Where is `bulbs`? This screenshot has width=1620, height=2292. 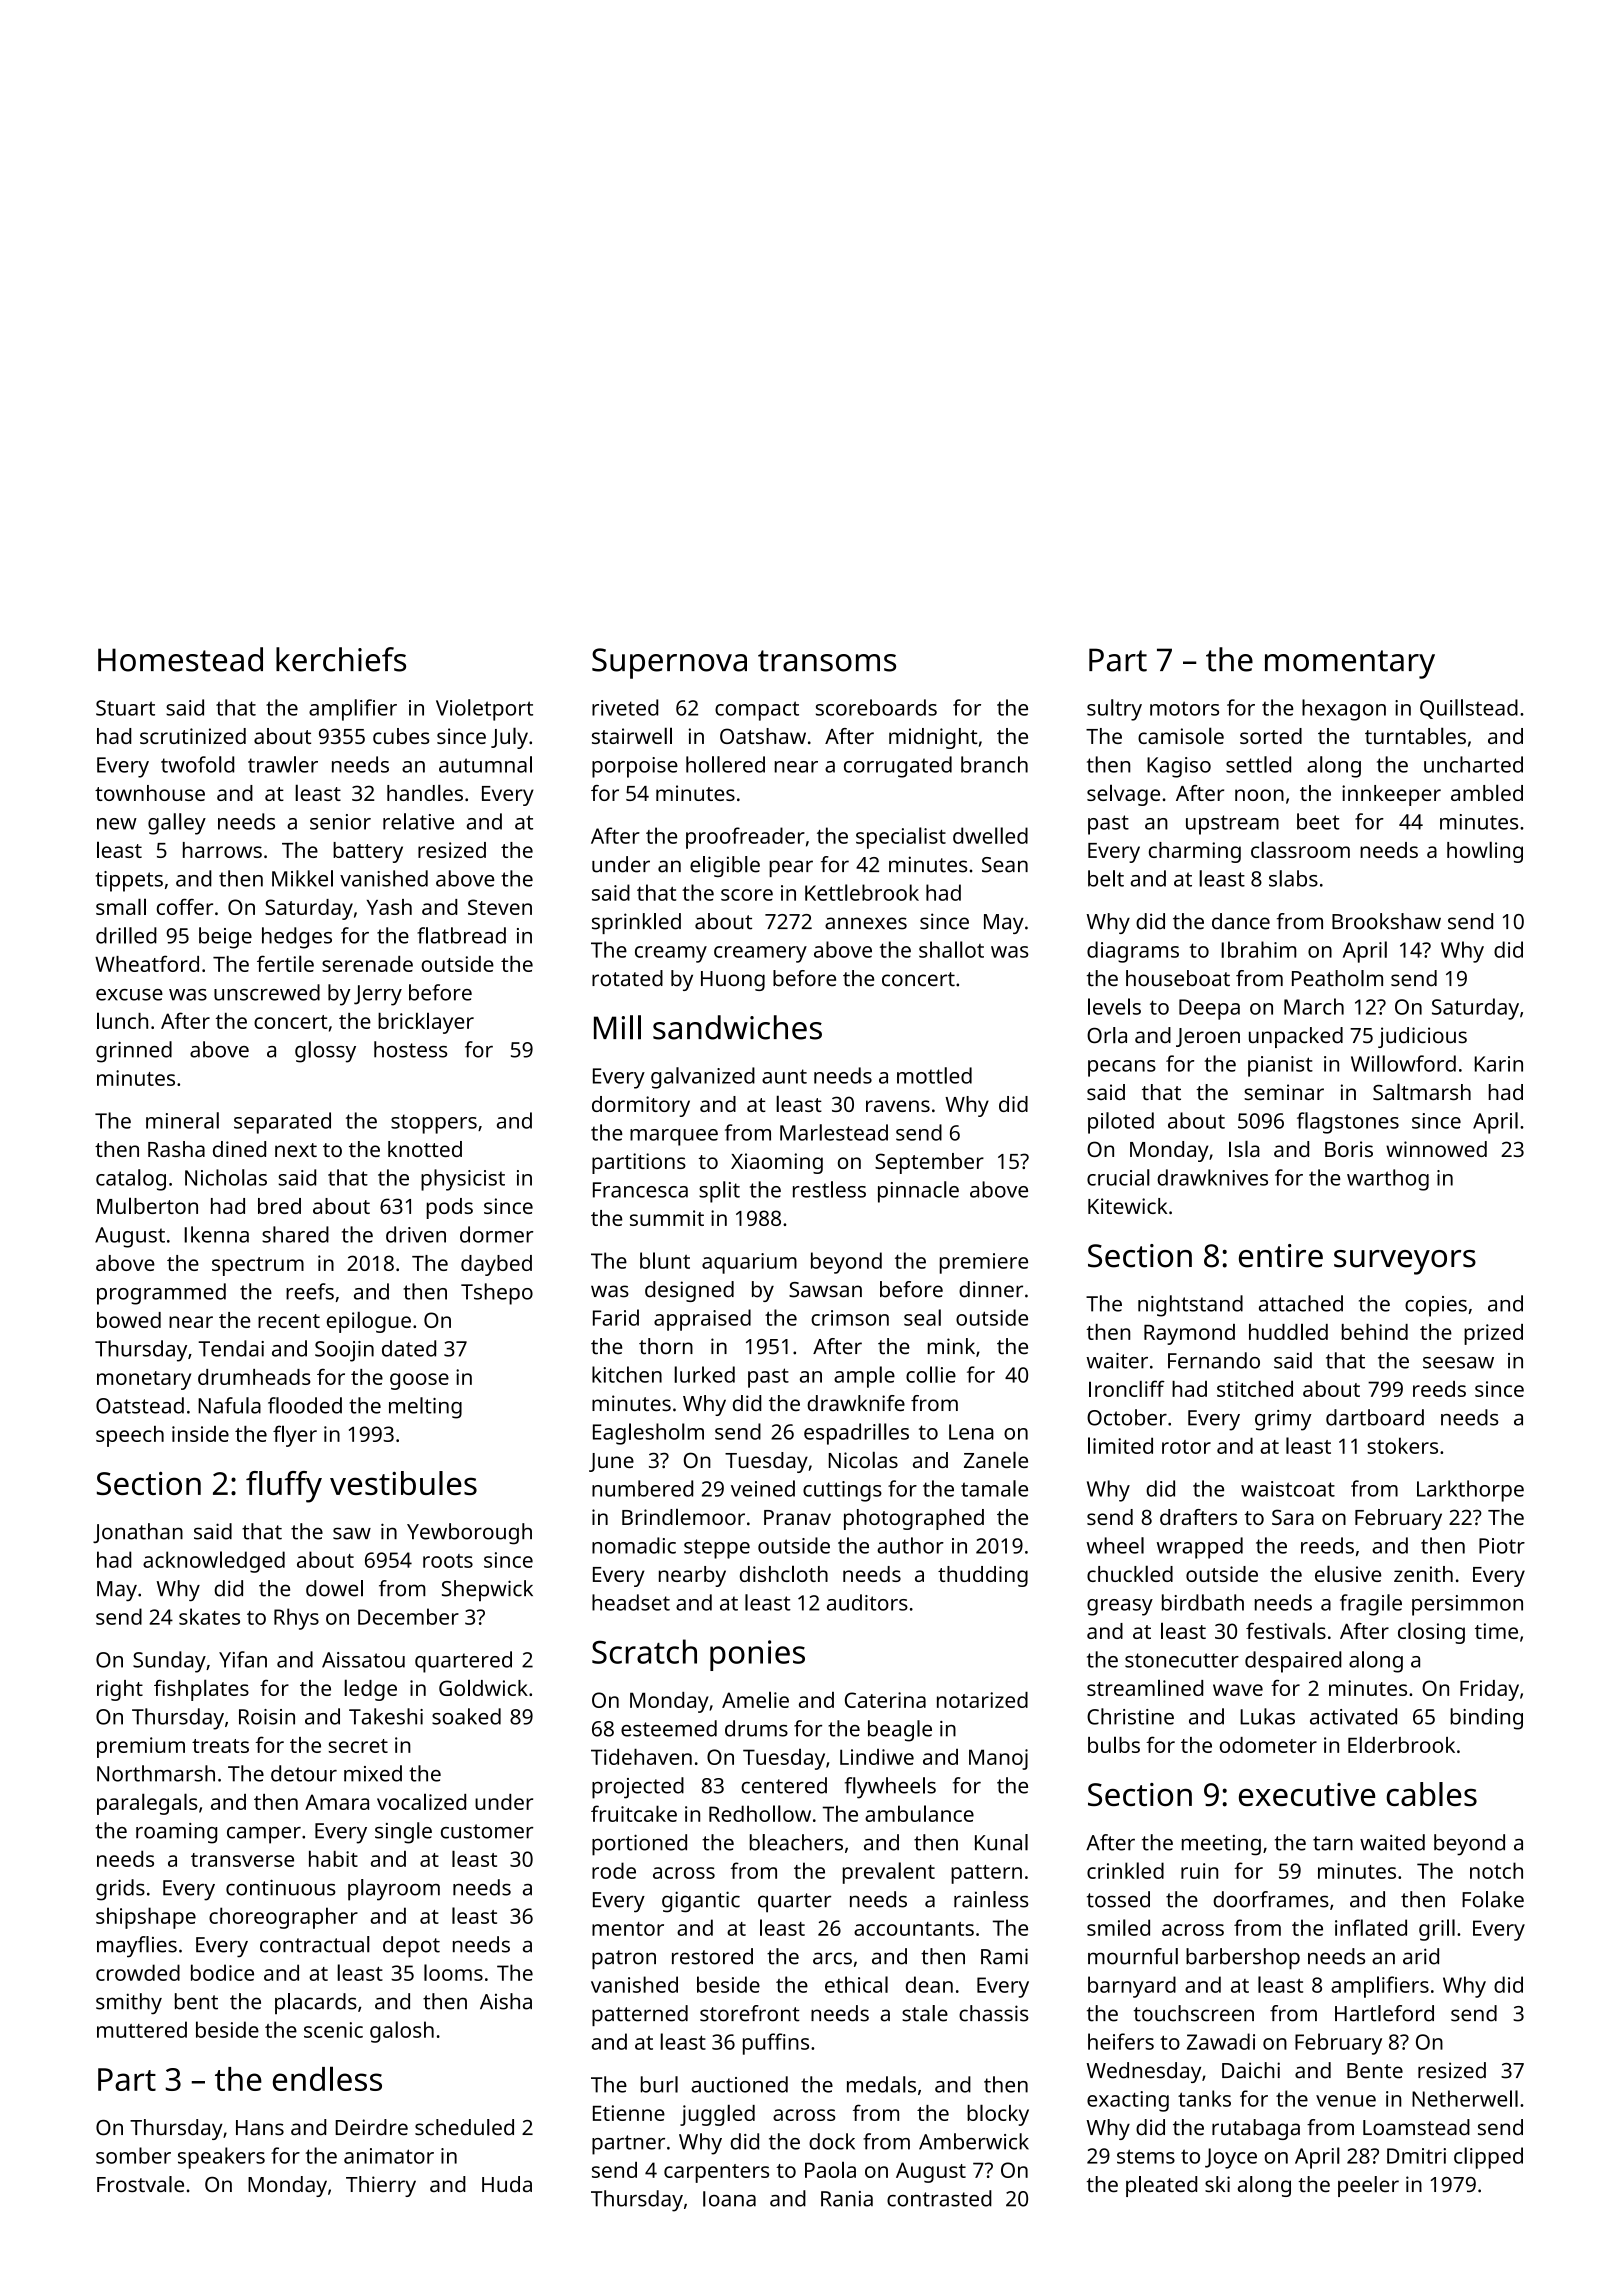 bulbs is located at coordinates (1114, 1744).
